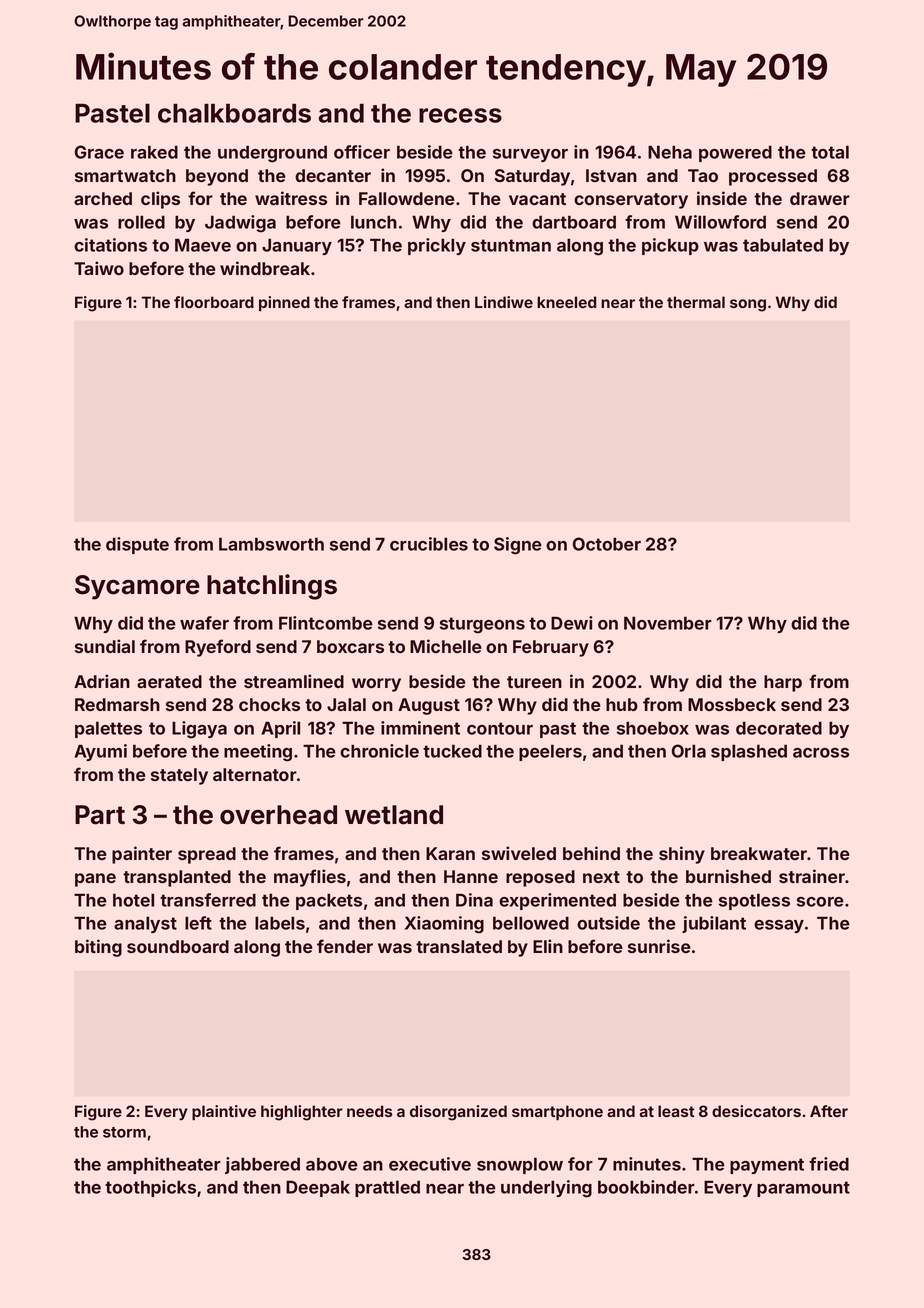 This page has width=924, height=1308. I want to click on smartphone, so click(557, 1112).
